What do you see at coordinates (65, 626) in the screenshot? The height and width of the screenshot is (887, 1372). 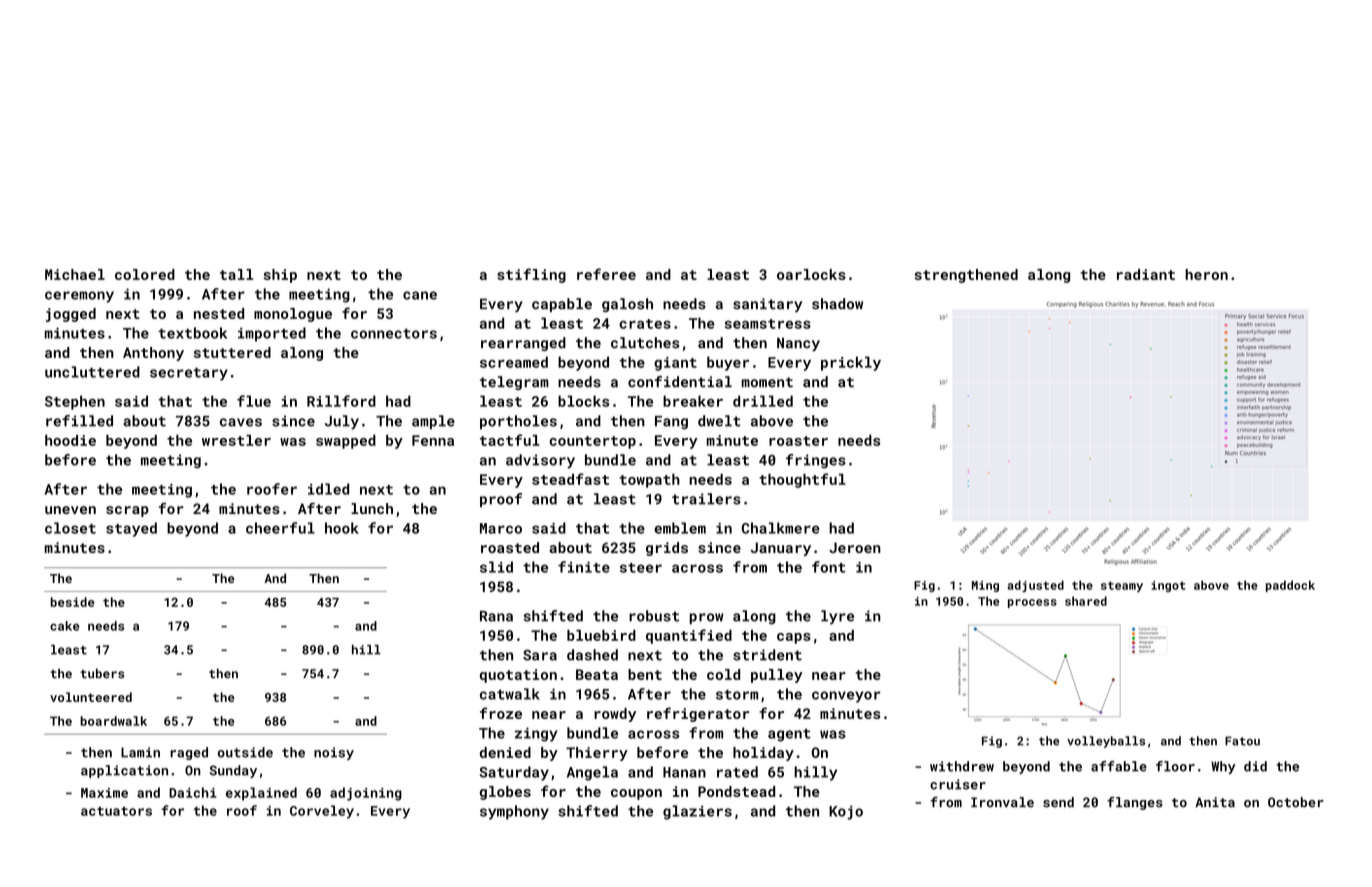 I see `cake` at bounding box center [65, 626].
